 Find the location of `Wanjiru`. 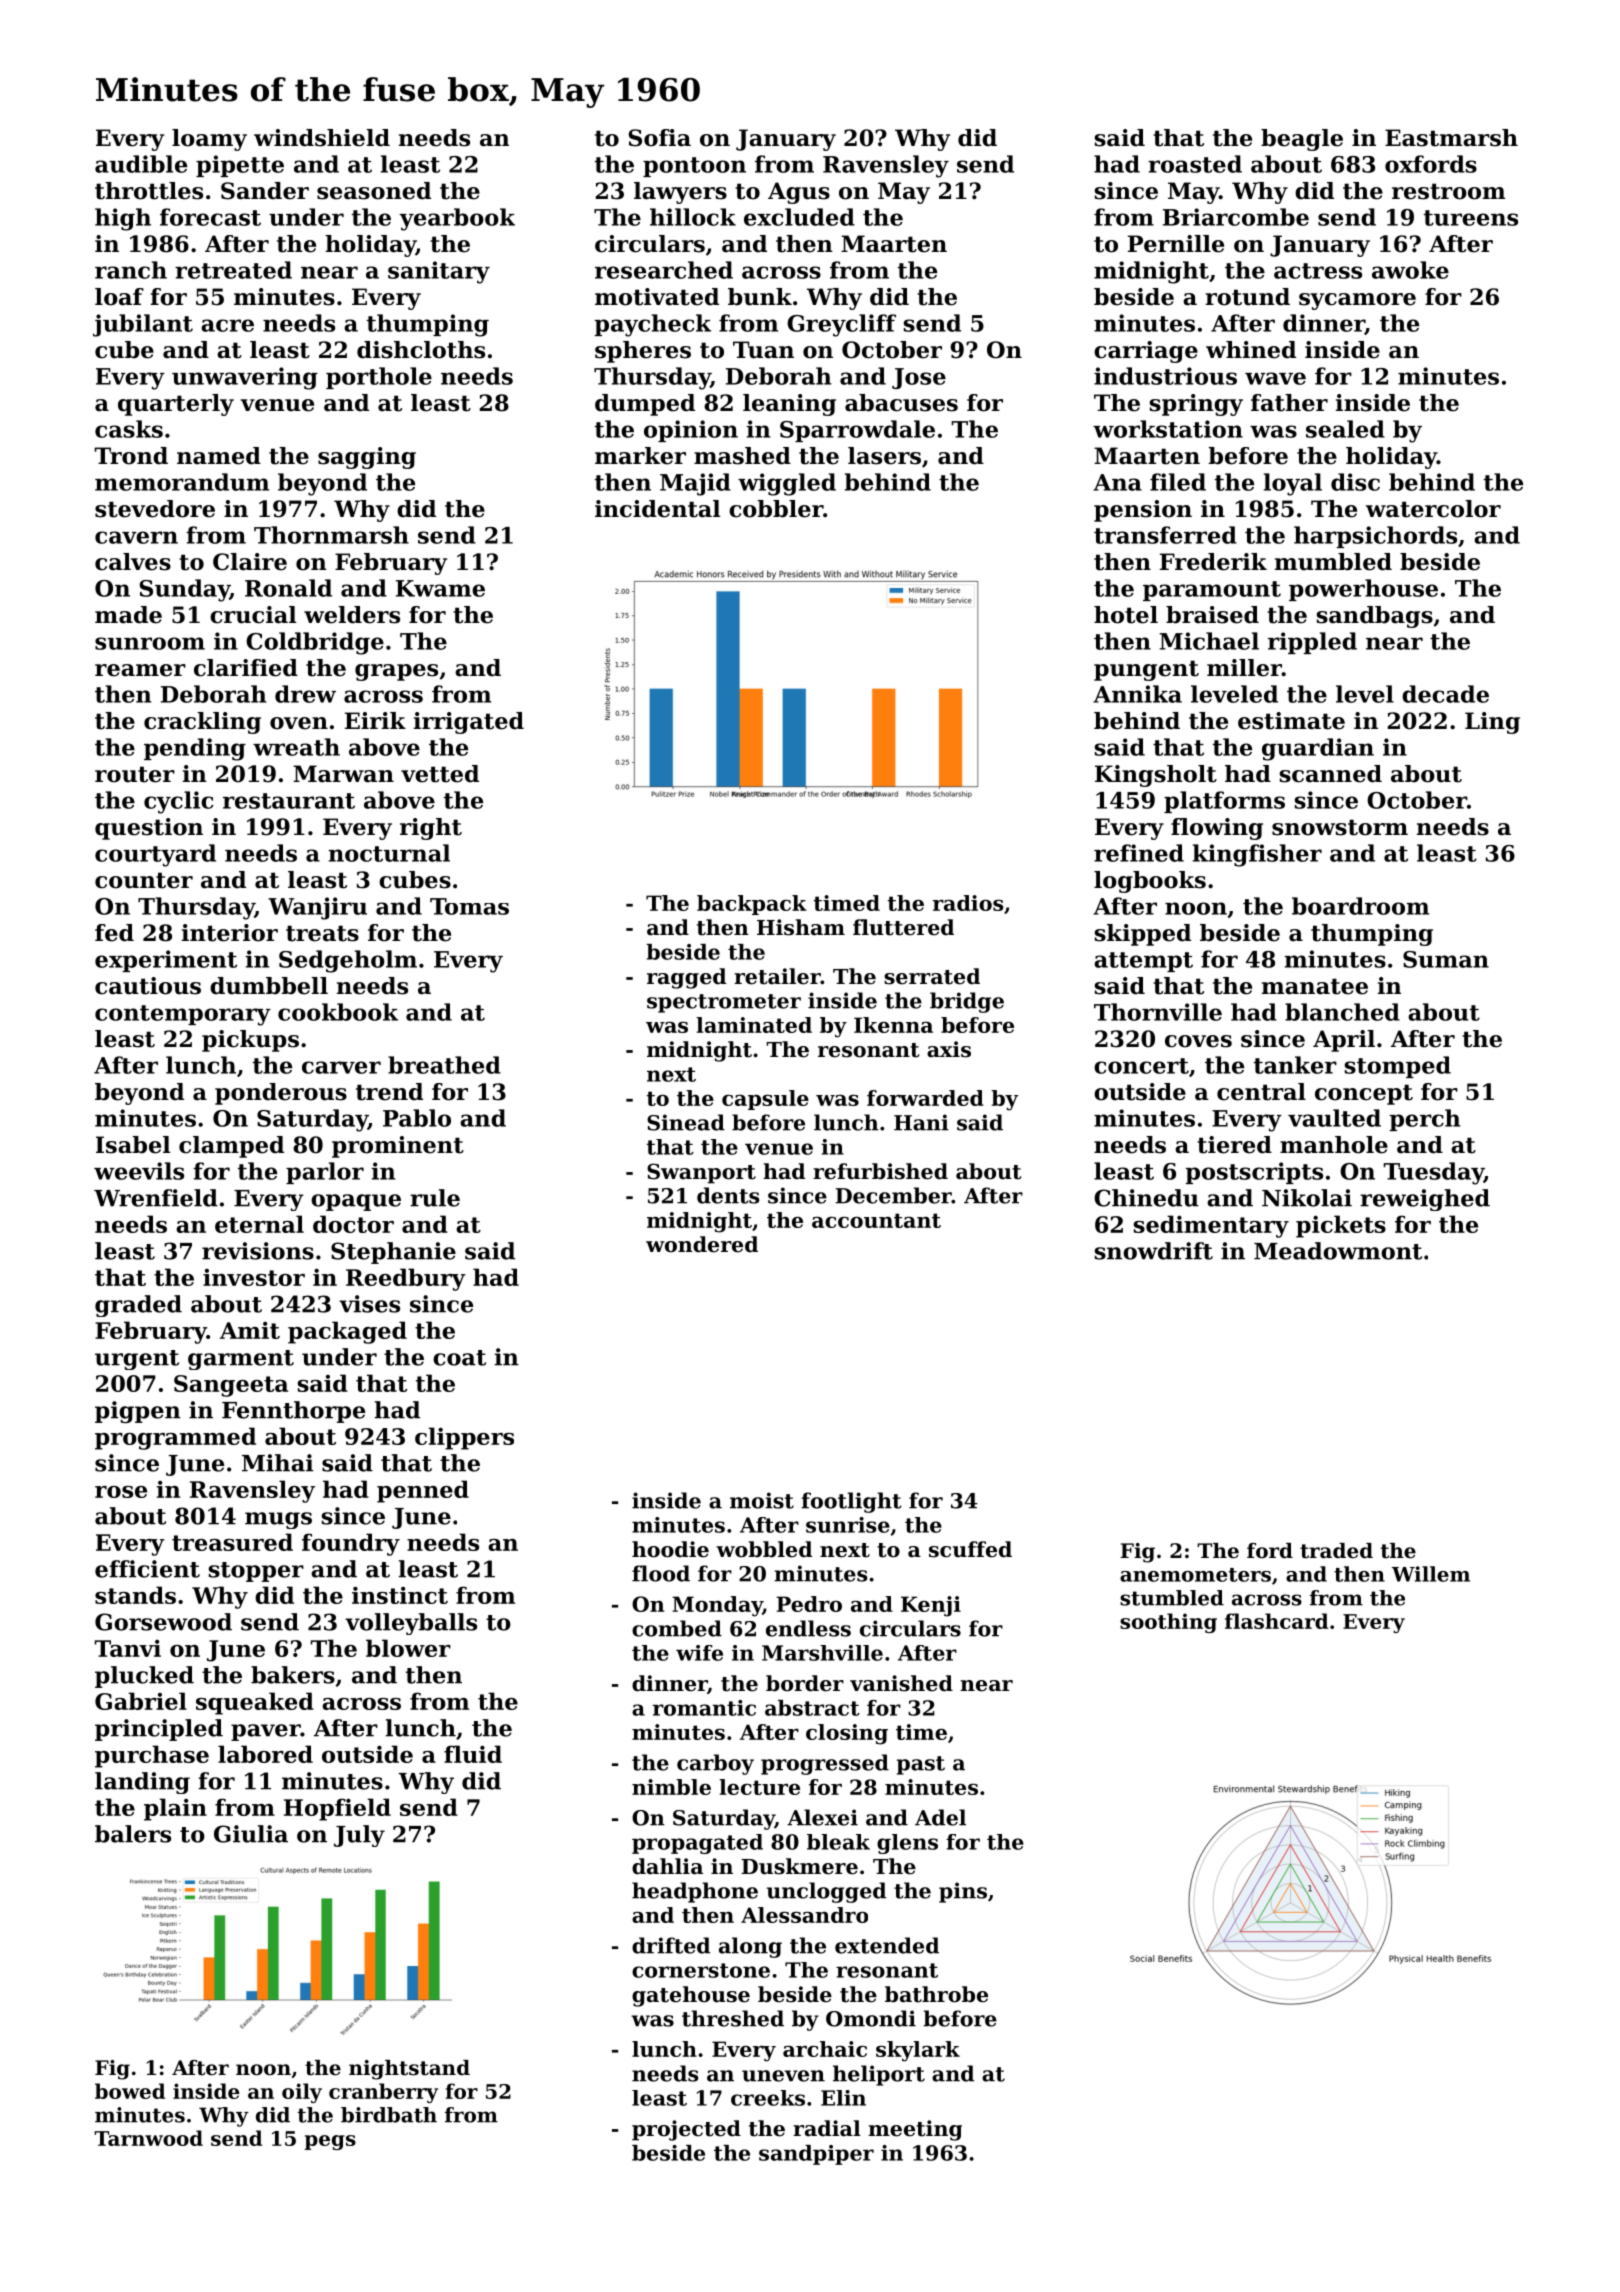

Wanjiru is located at coordinates (317, 908).
